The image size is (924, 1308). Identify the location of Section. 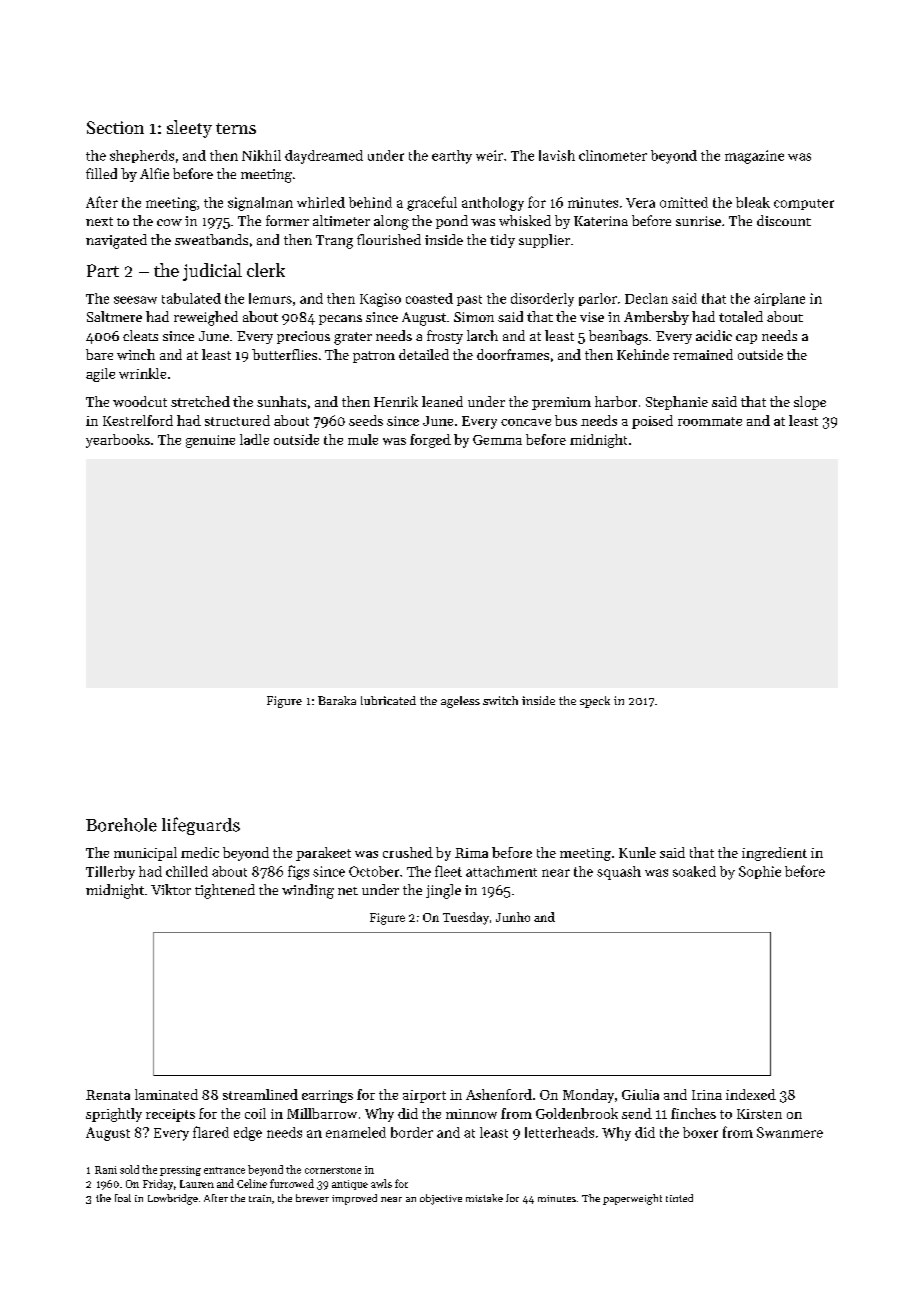
(115, 127).
